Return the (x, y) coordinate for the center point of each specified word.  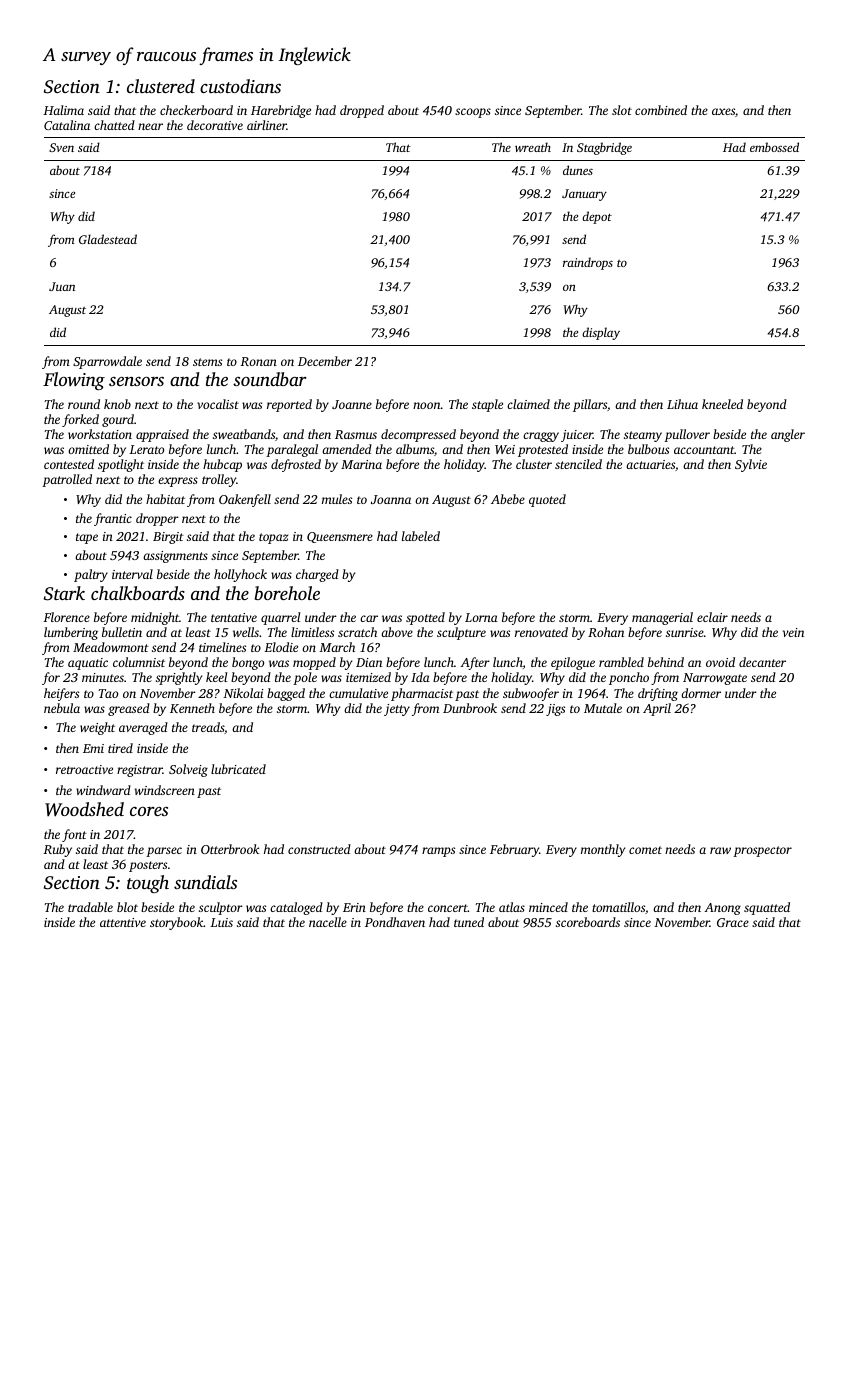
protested (543, 450)
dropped (362, 111)
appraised (162, 435)
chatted (114, 125)
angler (788, 435)
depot (597, 217)
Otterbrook (230, 849)
